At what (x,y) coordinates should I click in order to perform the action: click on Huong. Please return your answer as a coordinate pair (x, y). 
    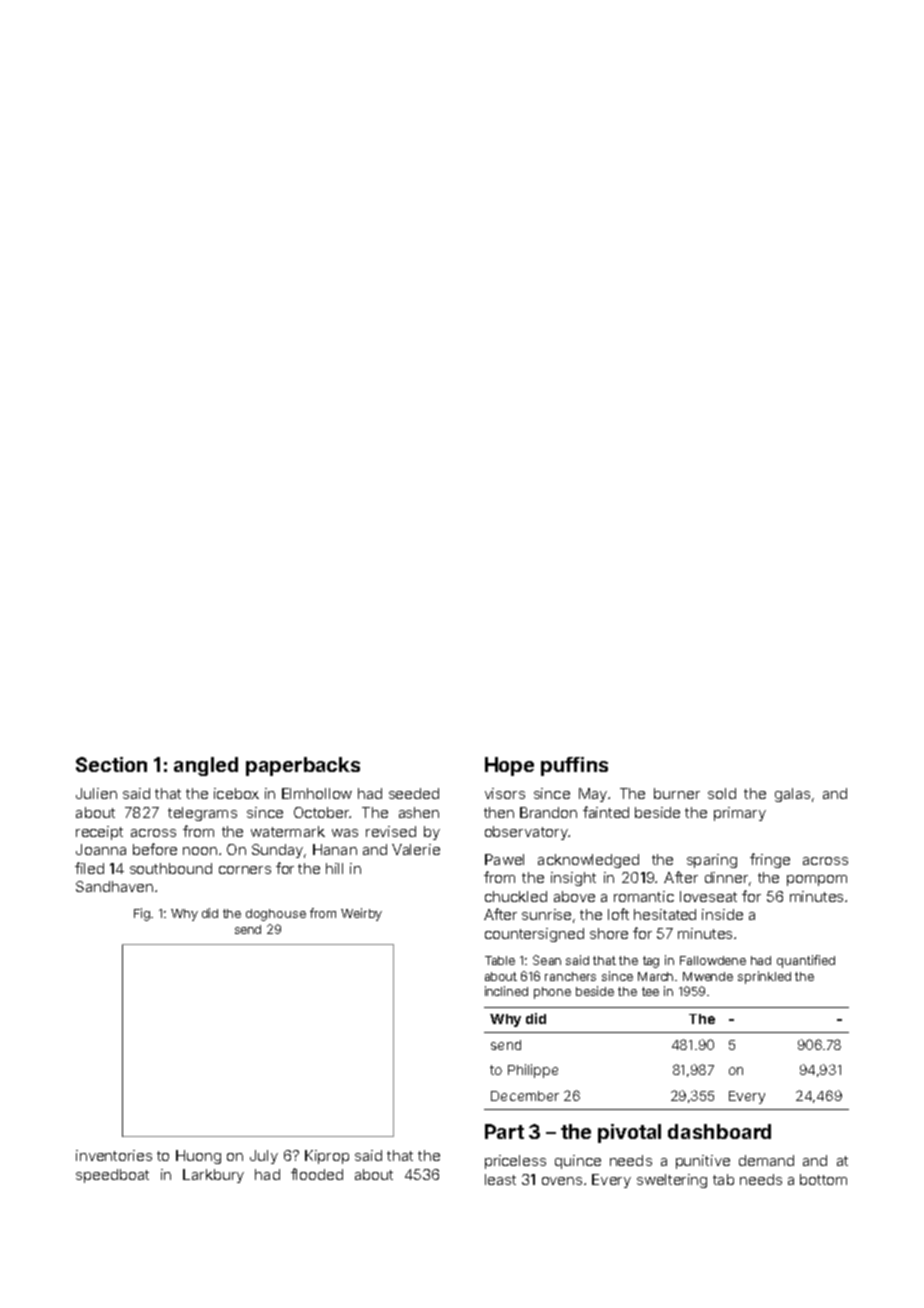
    Looking at the image, I should click on (198, 1157).
